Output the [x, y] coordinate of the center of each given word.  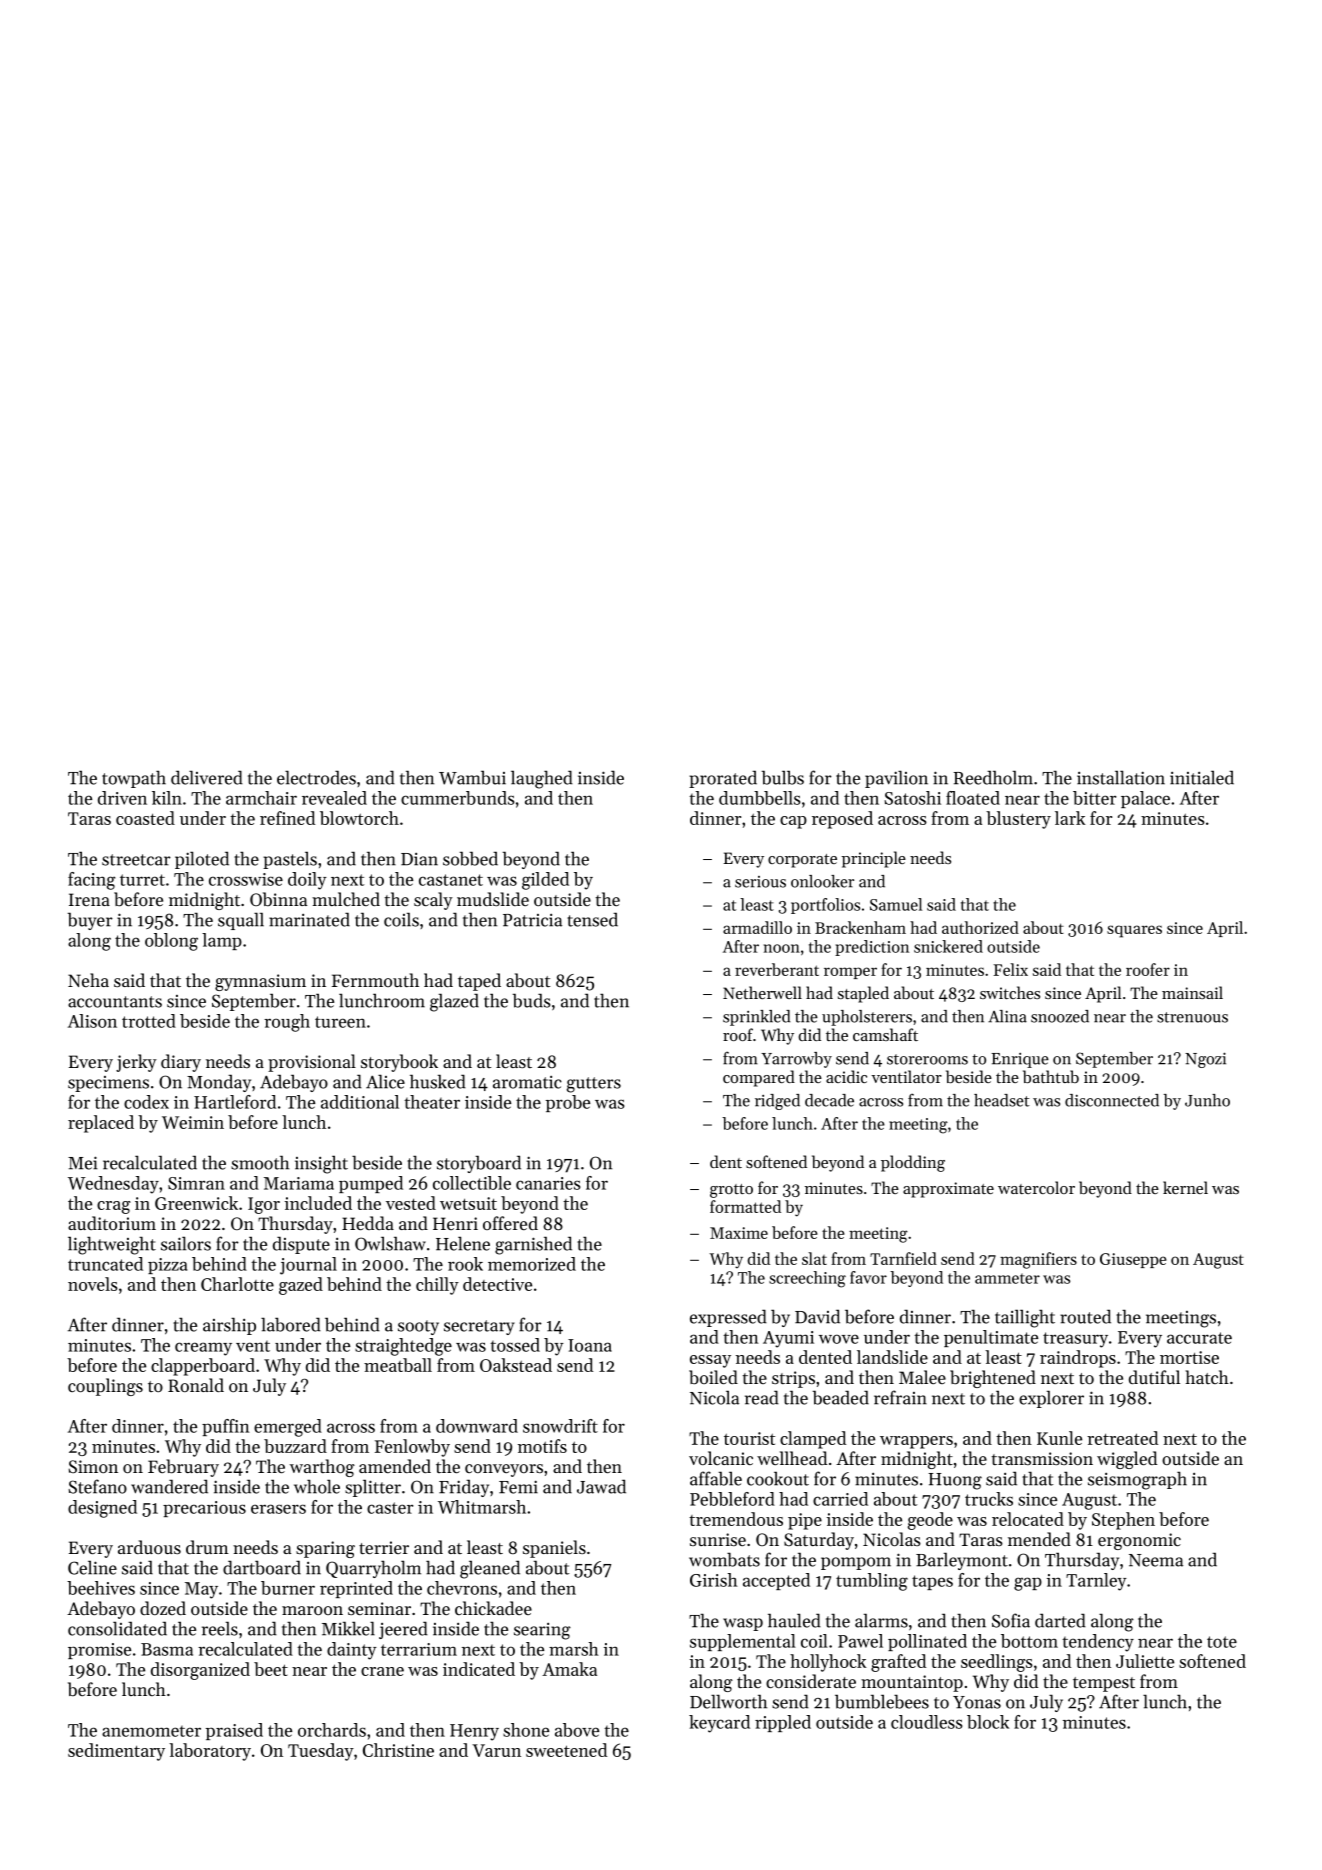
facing [92, 881]
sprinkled [756, 1018]
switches [1010, 992]
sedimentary [116, 1752]
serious [760, 882]
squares [1134, 931]
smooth [260, 1162]
